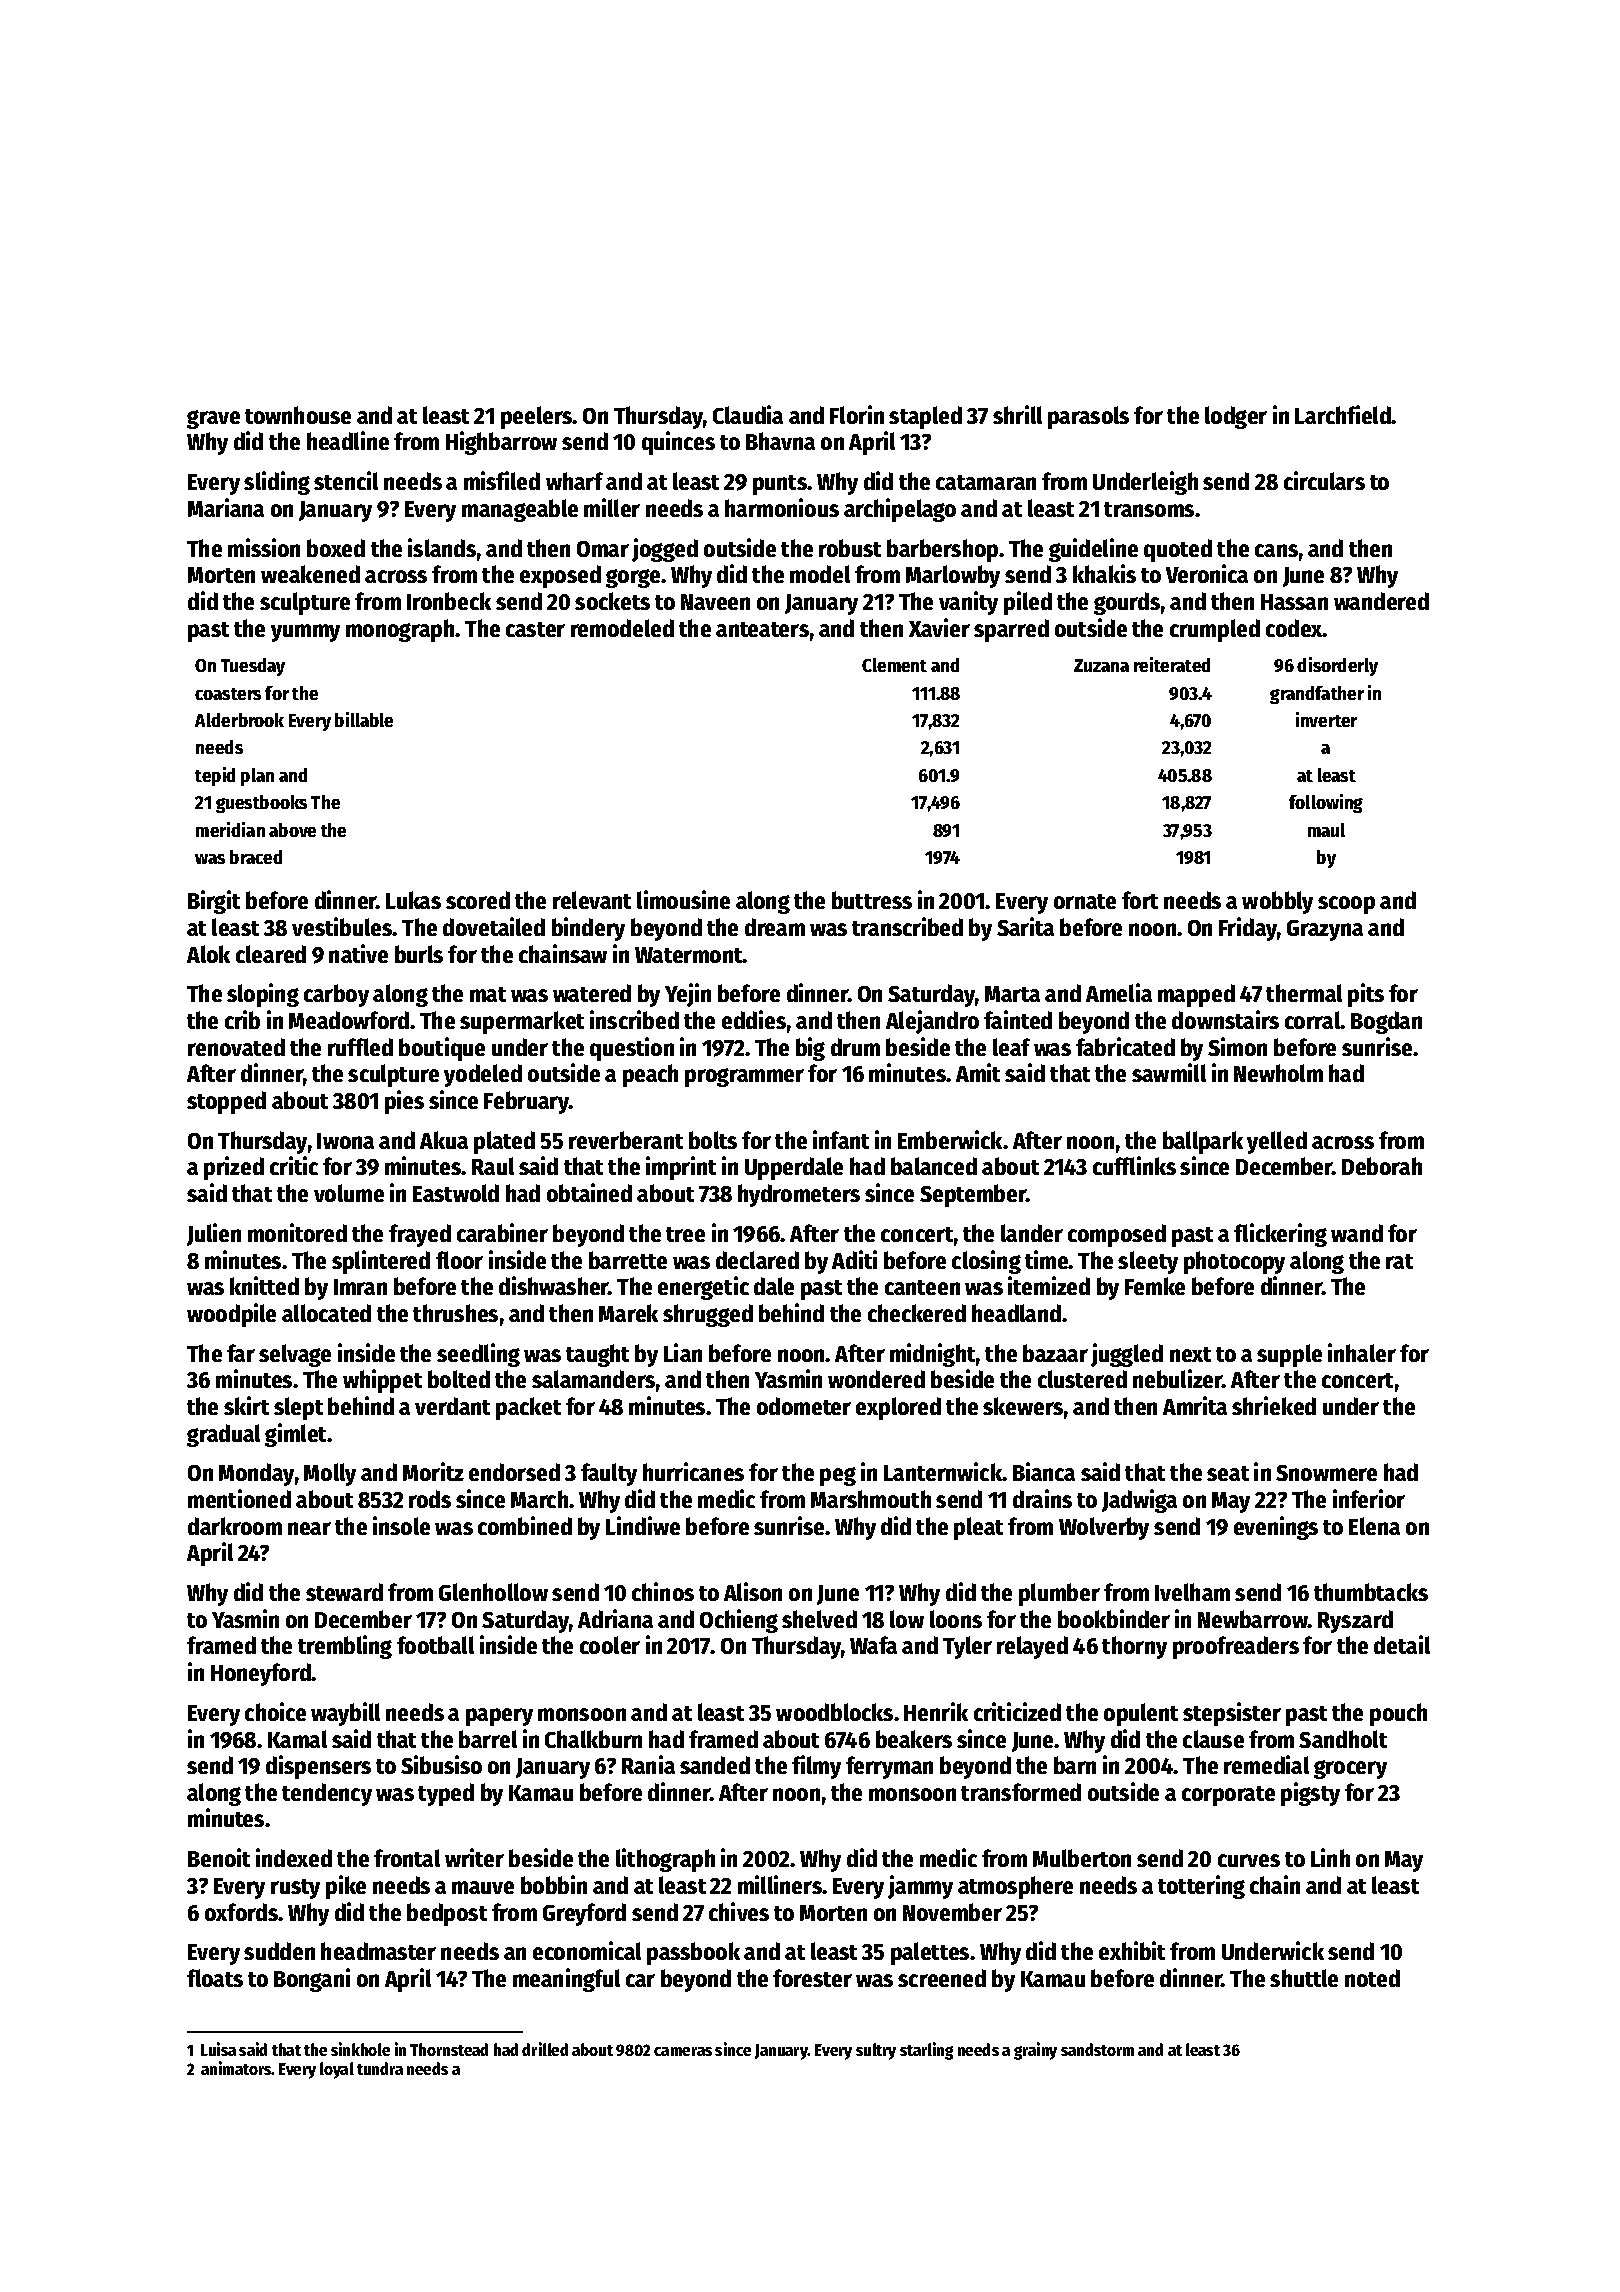  What do you see at coordinates (1280, 1235) in the document?
I see `flickering` at bounding box center [1280, 1235].
